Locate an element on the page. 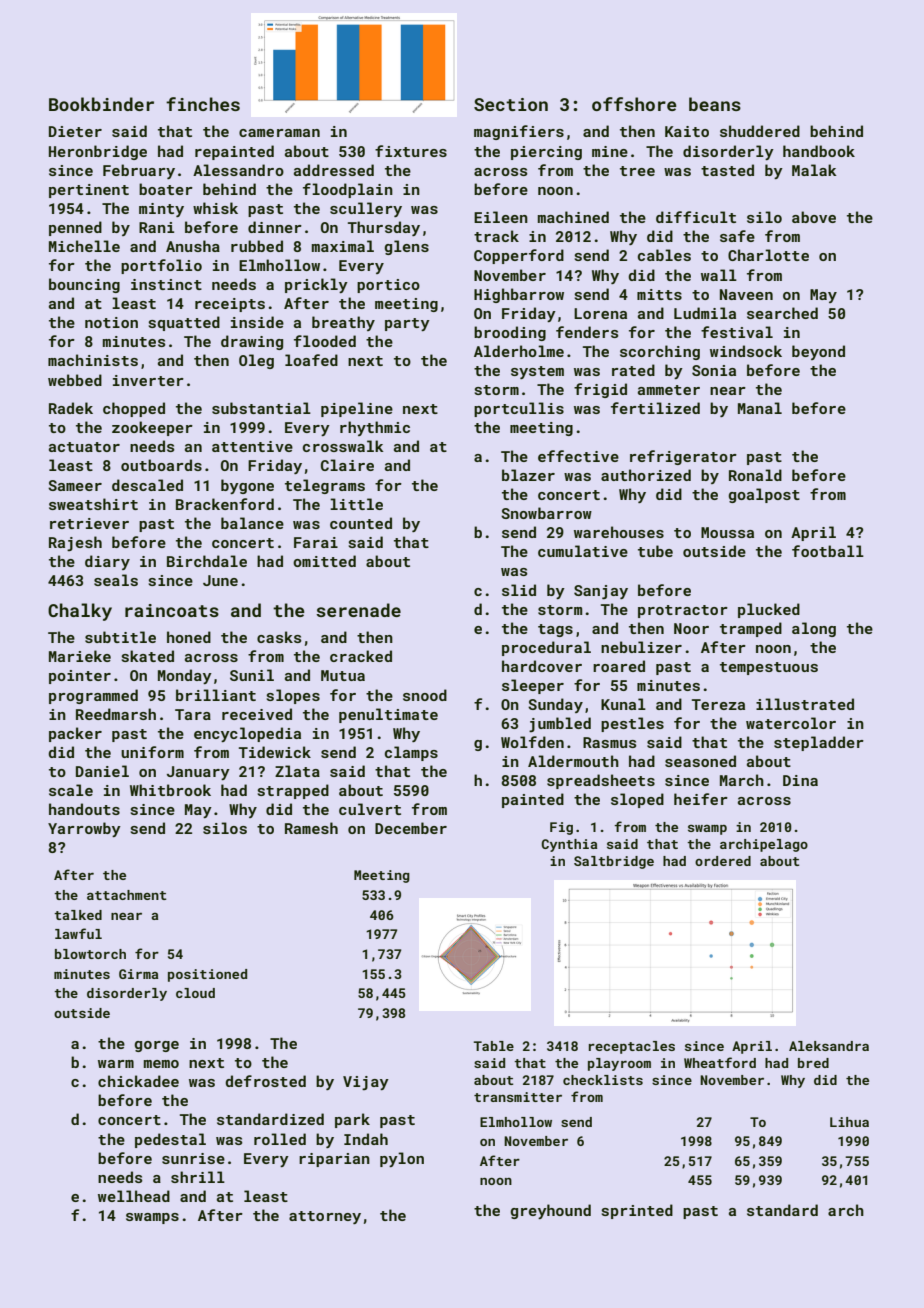  lawful is located at coordinates (78, 933).
